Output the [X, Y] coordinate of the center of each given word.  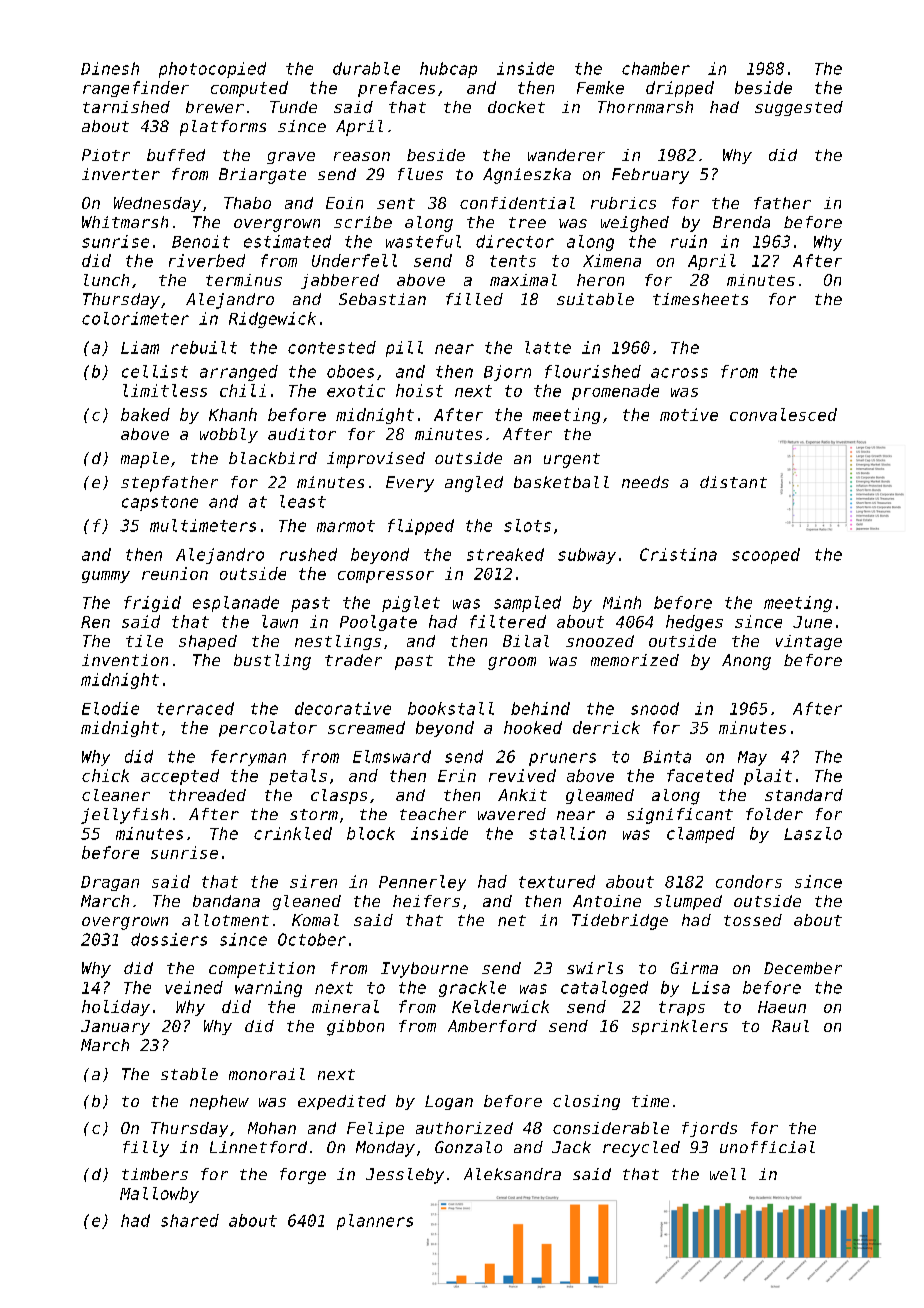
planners [375, 1222]
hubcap [448, 70]
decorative [343, 708]
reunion [175, 573]
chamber [656, 68]
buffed [176, 155]
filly [146, 1149]
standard [804, 795]
